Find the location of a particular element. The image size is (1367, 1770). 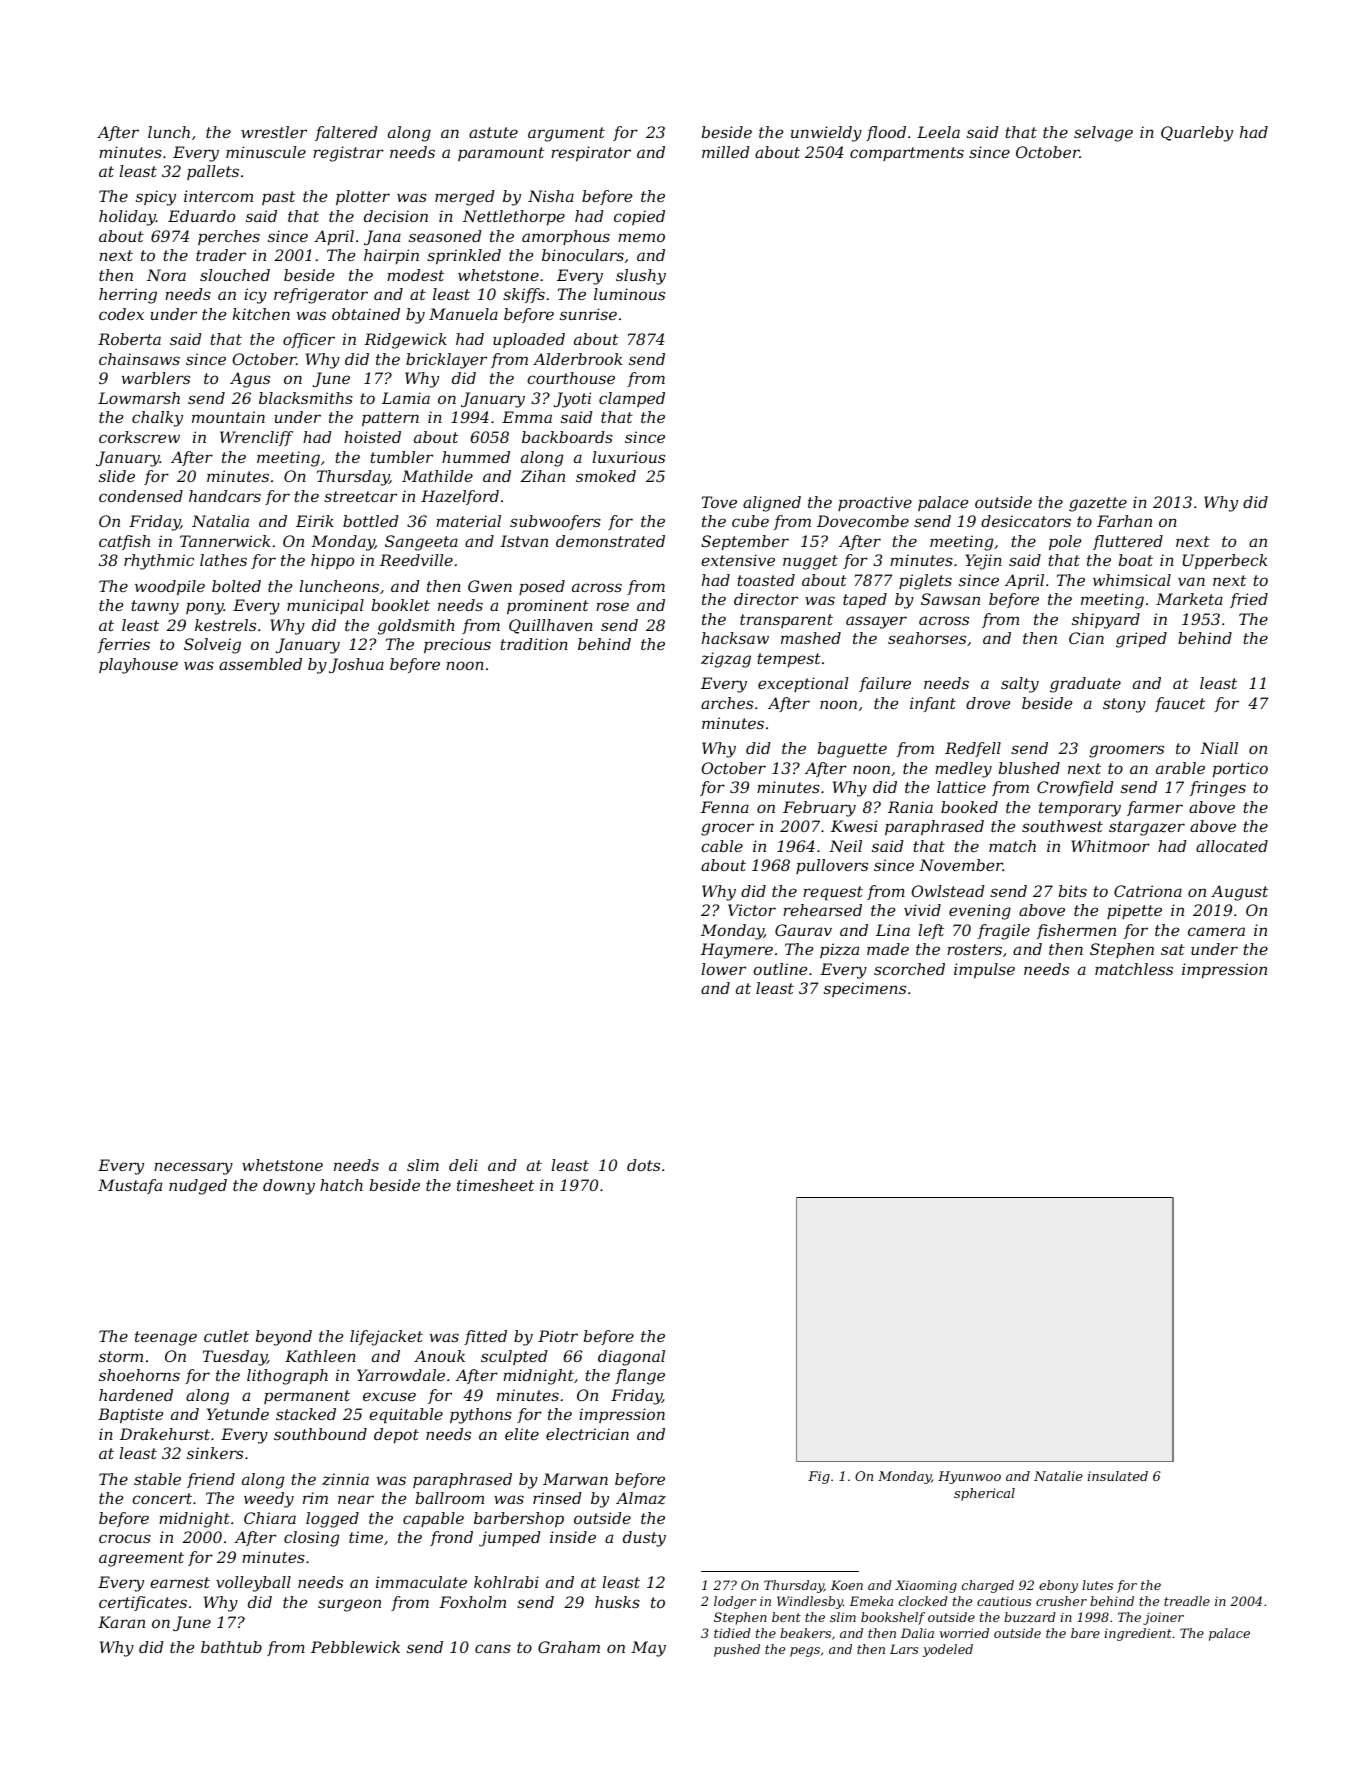

Fenna is located at coordinates (725, 807).
